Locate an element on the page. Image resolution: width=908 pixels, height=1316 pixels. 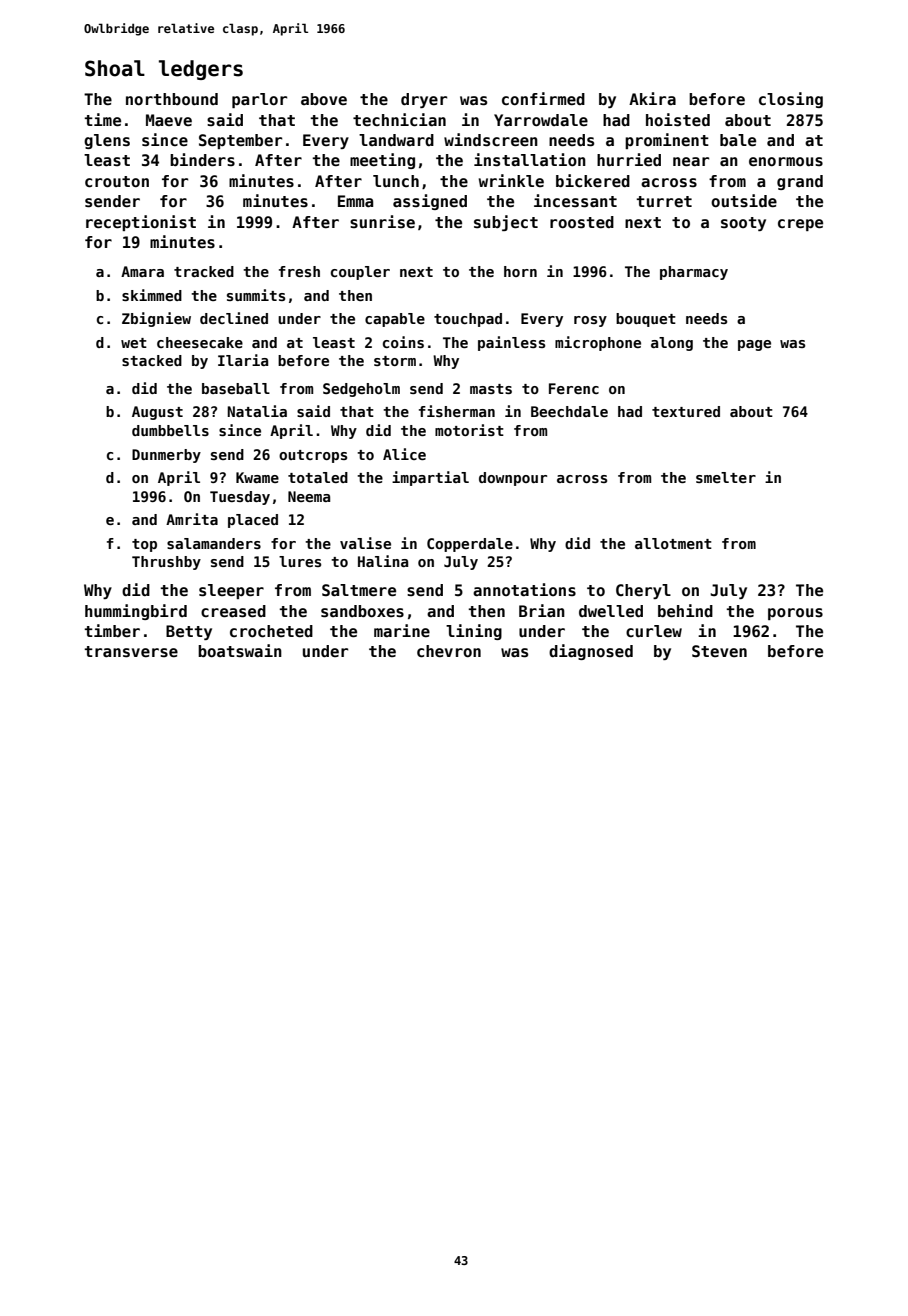
Maeve is located at coordinates (169, 120).
